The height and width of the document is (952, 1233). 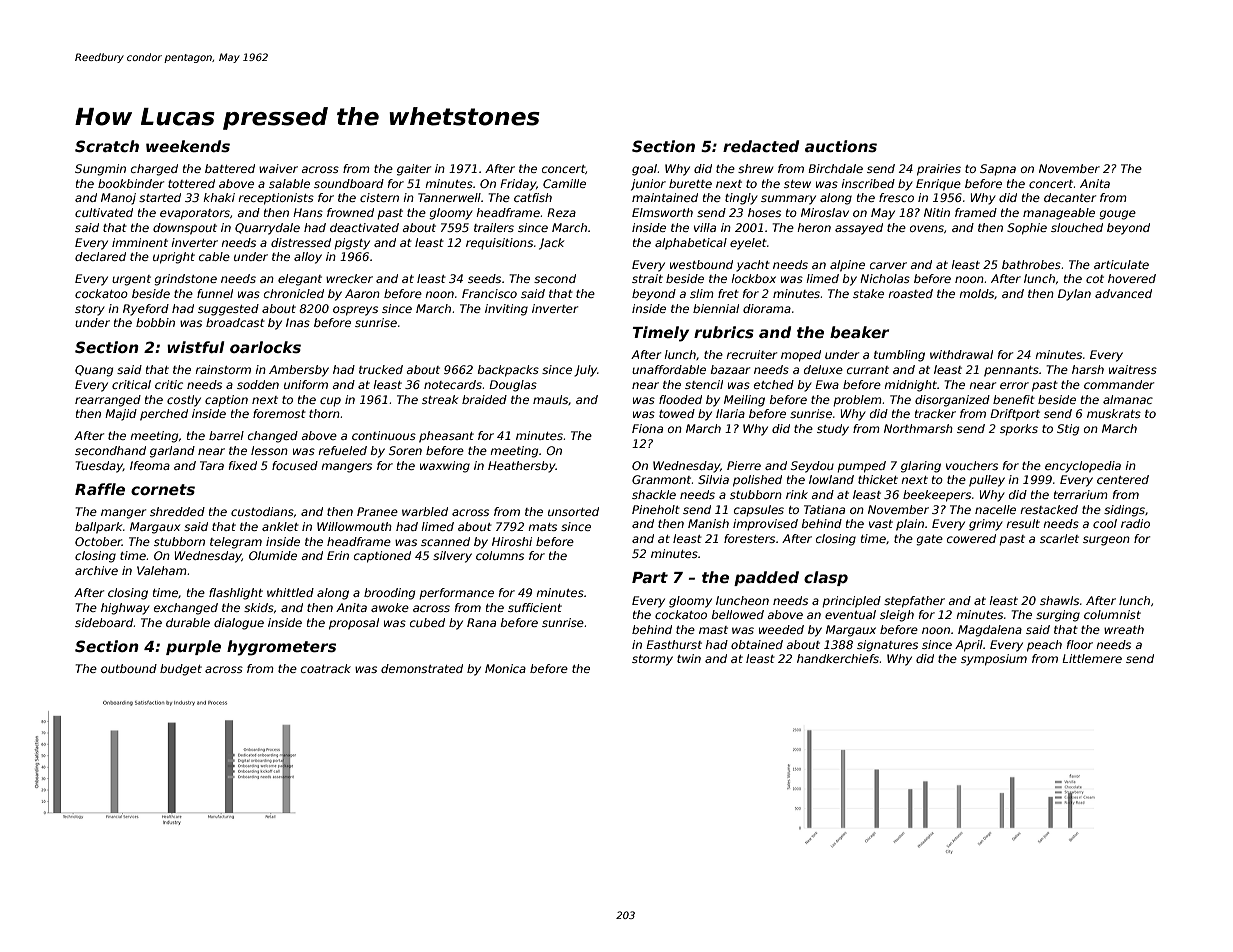 I want to click on costly, so click(x=184, y=401).
